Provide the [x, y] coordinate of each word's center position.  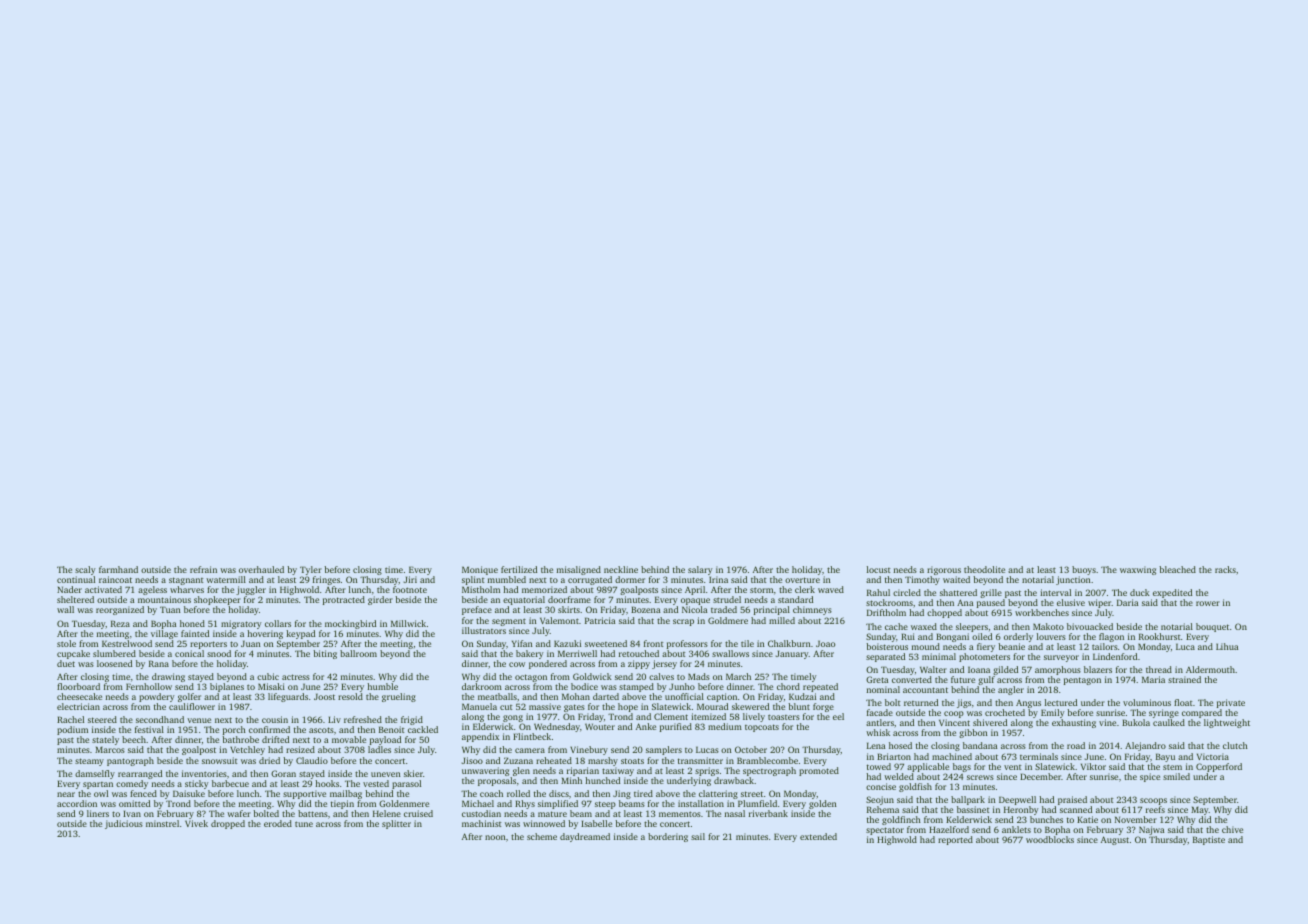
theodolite [984, 569]
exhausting [1074, 723]
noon [495, 837]
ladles [379, 750]
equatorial [524, 600]
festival [149, 729]
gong [513, 718]
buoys [1084, 570]
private [1231, 703]
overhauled [261, 569]
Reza [120, 623]
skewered [750, 706]
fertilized [519, 569]
